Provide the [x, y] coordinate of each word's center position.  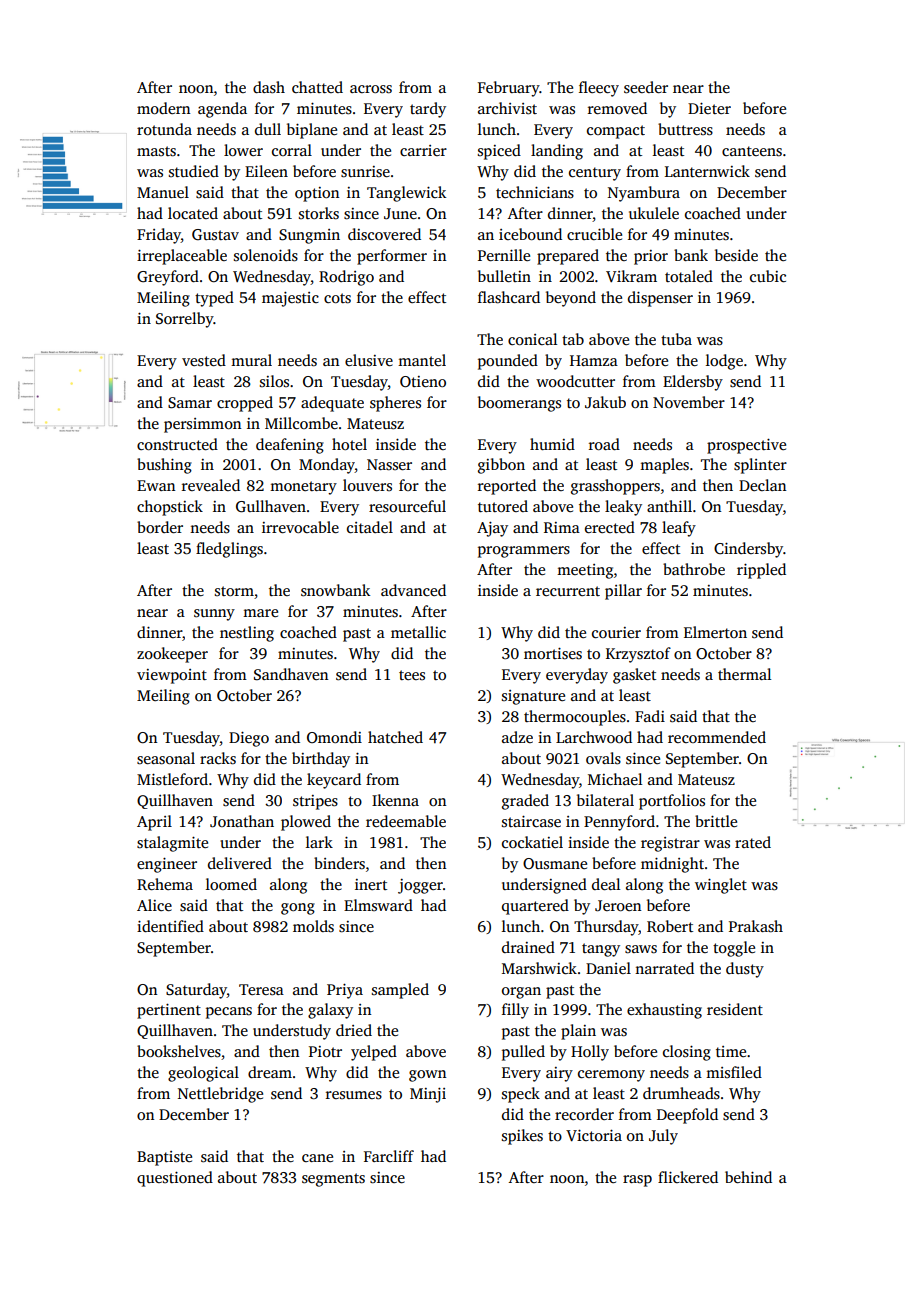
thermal [744, 674]
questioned [175, 1179]
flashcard [509, 297]
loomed [231, 884]
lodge [724, 362]
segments [333, 1180]
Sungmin [309, 236]
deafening [290, 446]
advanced [413, 590]
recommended [717, 737]
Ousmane [555, 864]
